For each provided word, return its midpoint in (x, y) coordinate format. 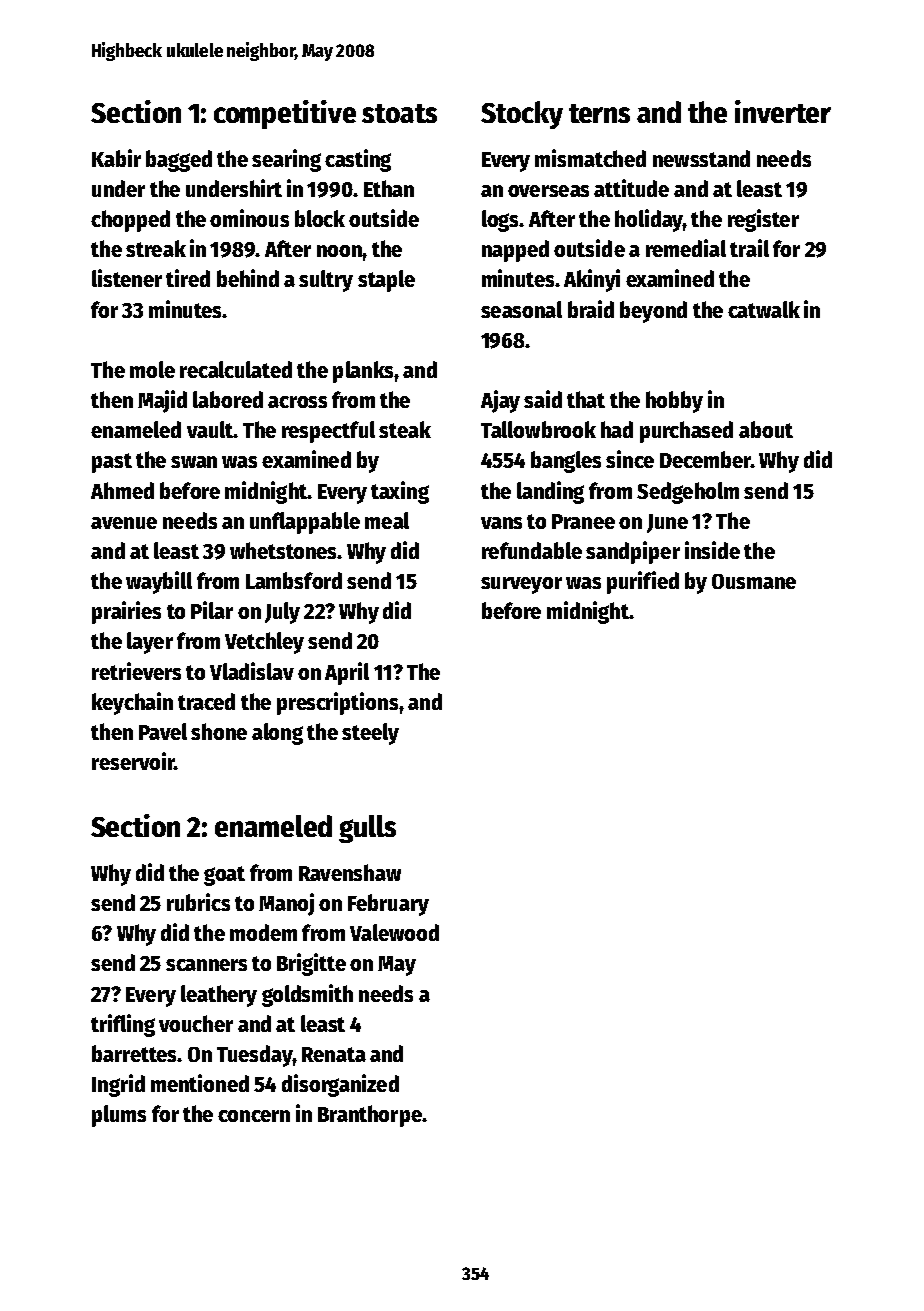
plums (119, 1116)
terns (599, 113)
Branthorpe (370, 1116)
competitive (285, 114)
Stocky (522, 115)
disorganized (340, 1085)
